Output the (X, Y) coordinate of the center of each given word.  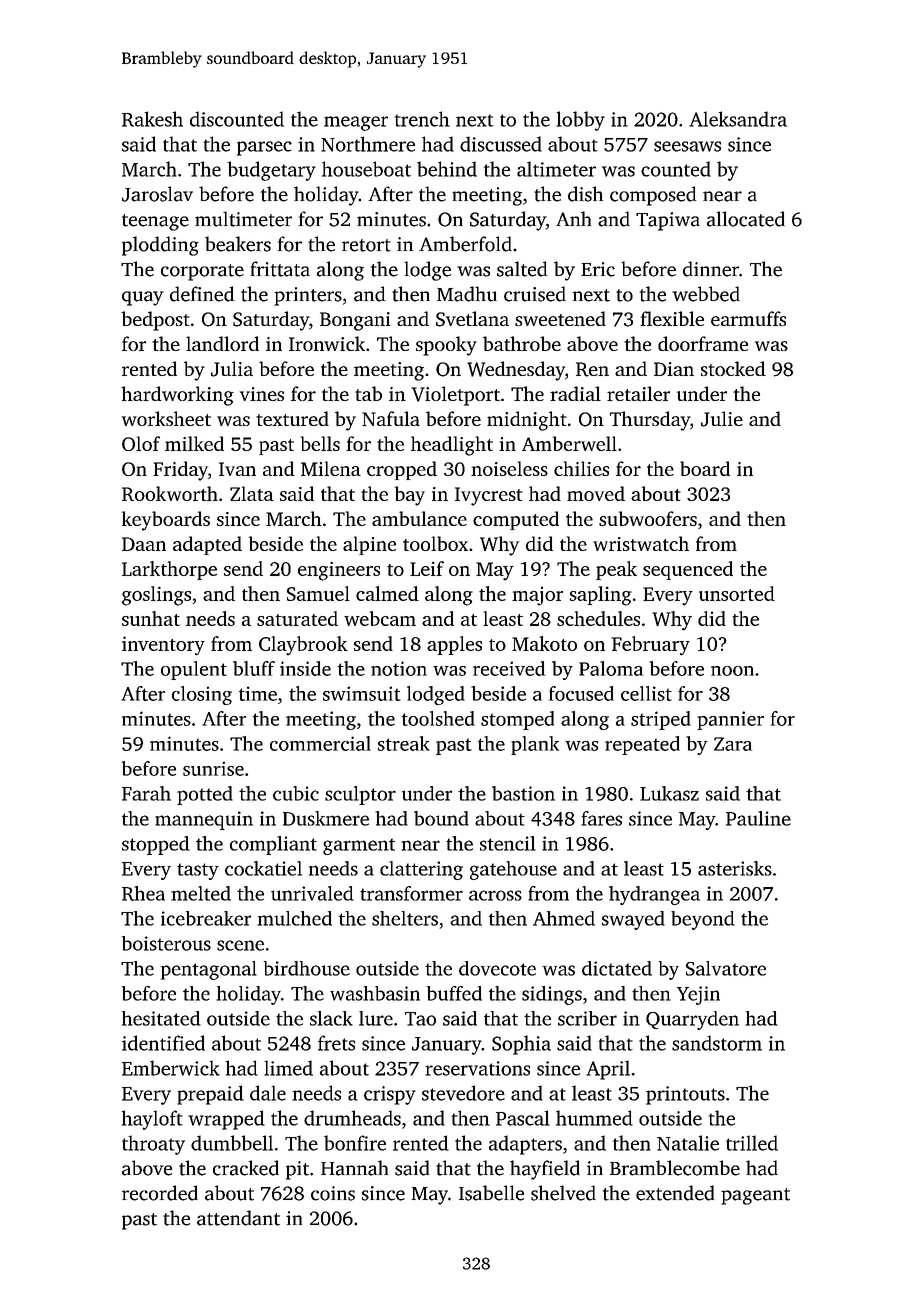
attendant (238, 1218)
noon (732, 671)
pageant (755, 1196)
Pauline (758, 818)
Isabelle (491, 1193)
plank (535, 745)
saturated (297, 618)
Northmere (368, 144)
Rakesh (152, 119)
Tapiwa (668, 221)
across (495, 895)
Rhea (143, 893)
